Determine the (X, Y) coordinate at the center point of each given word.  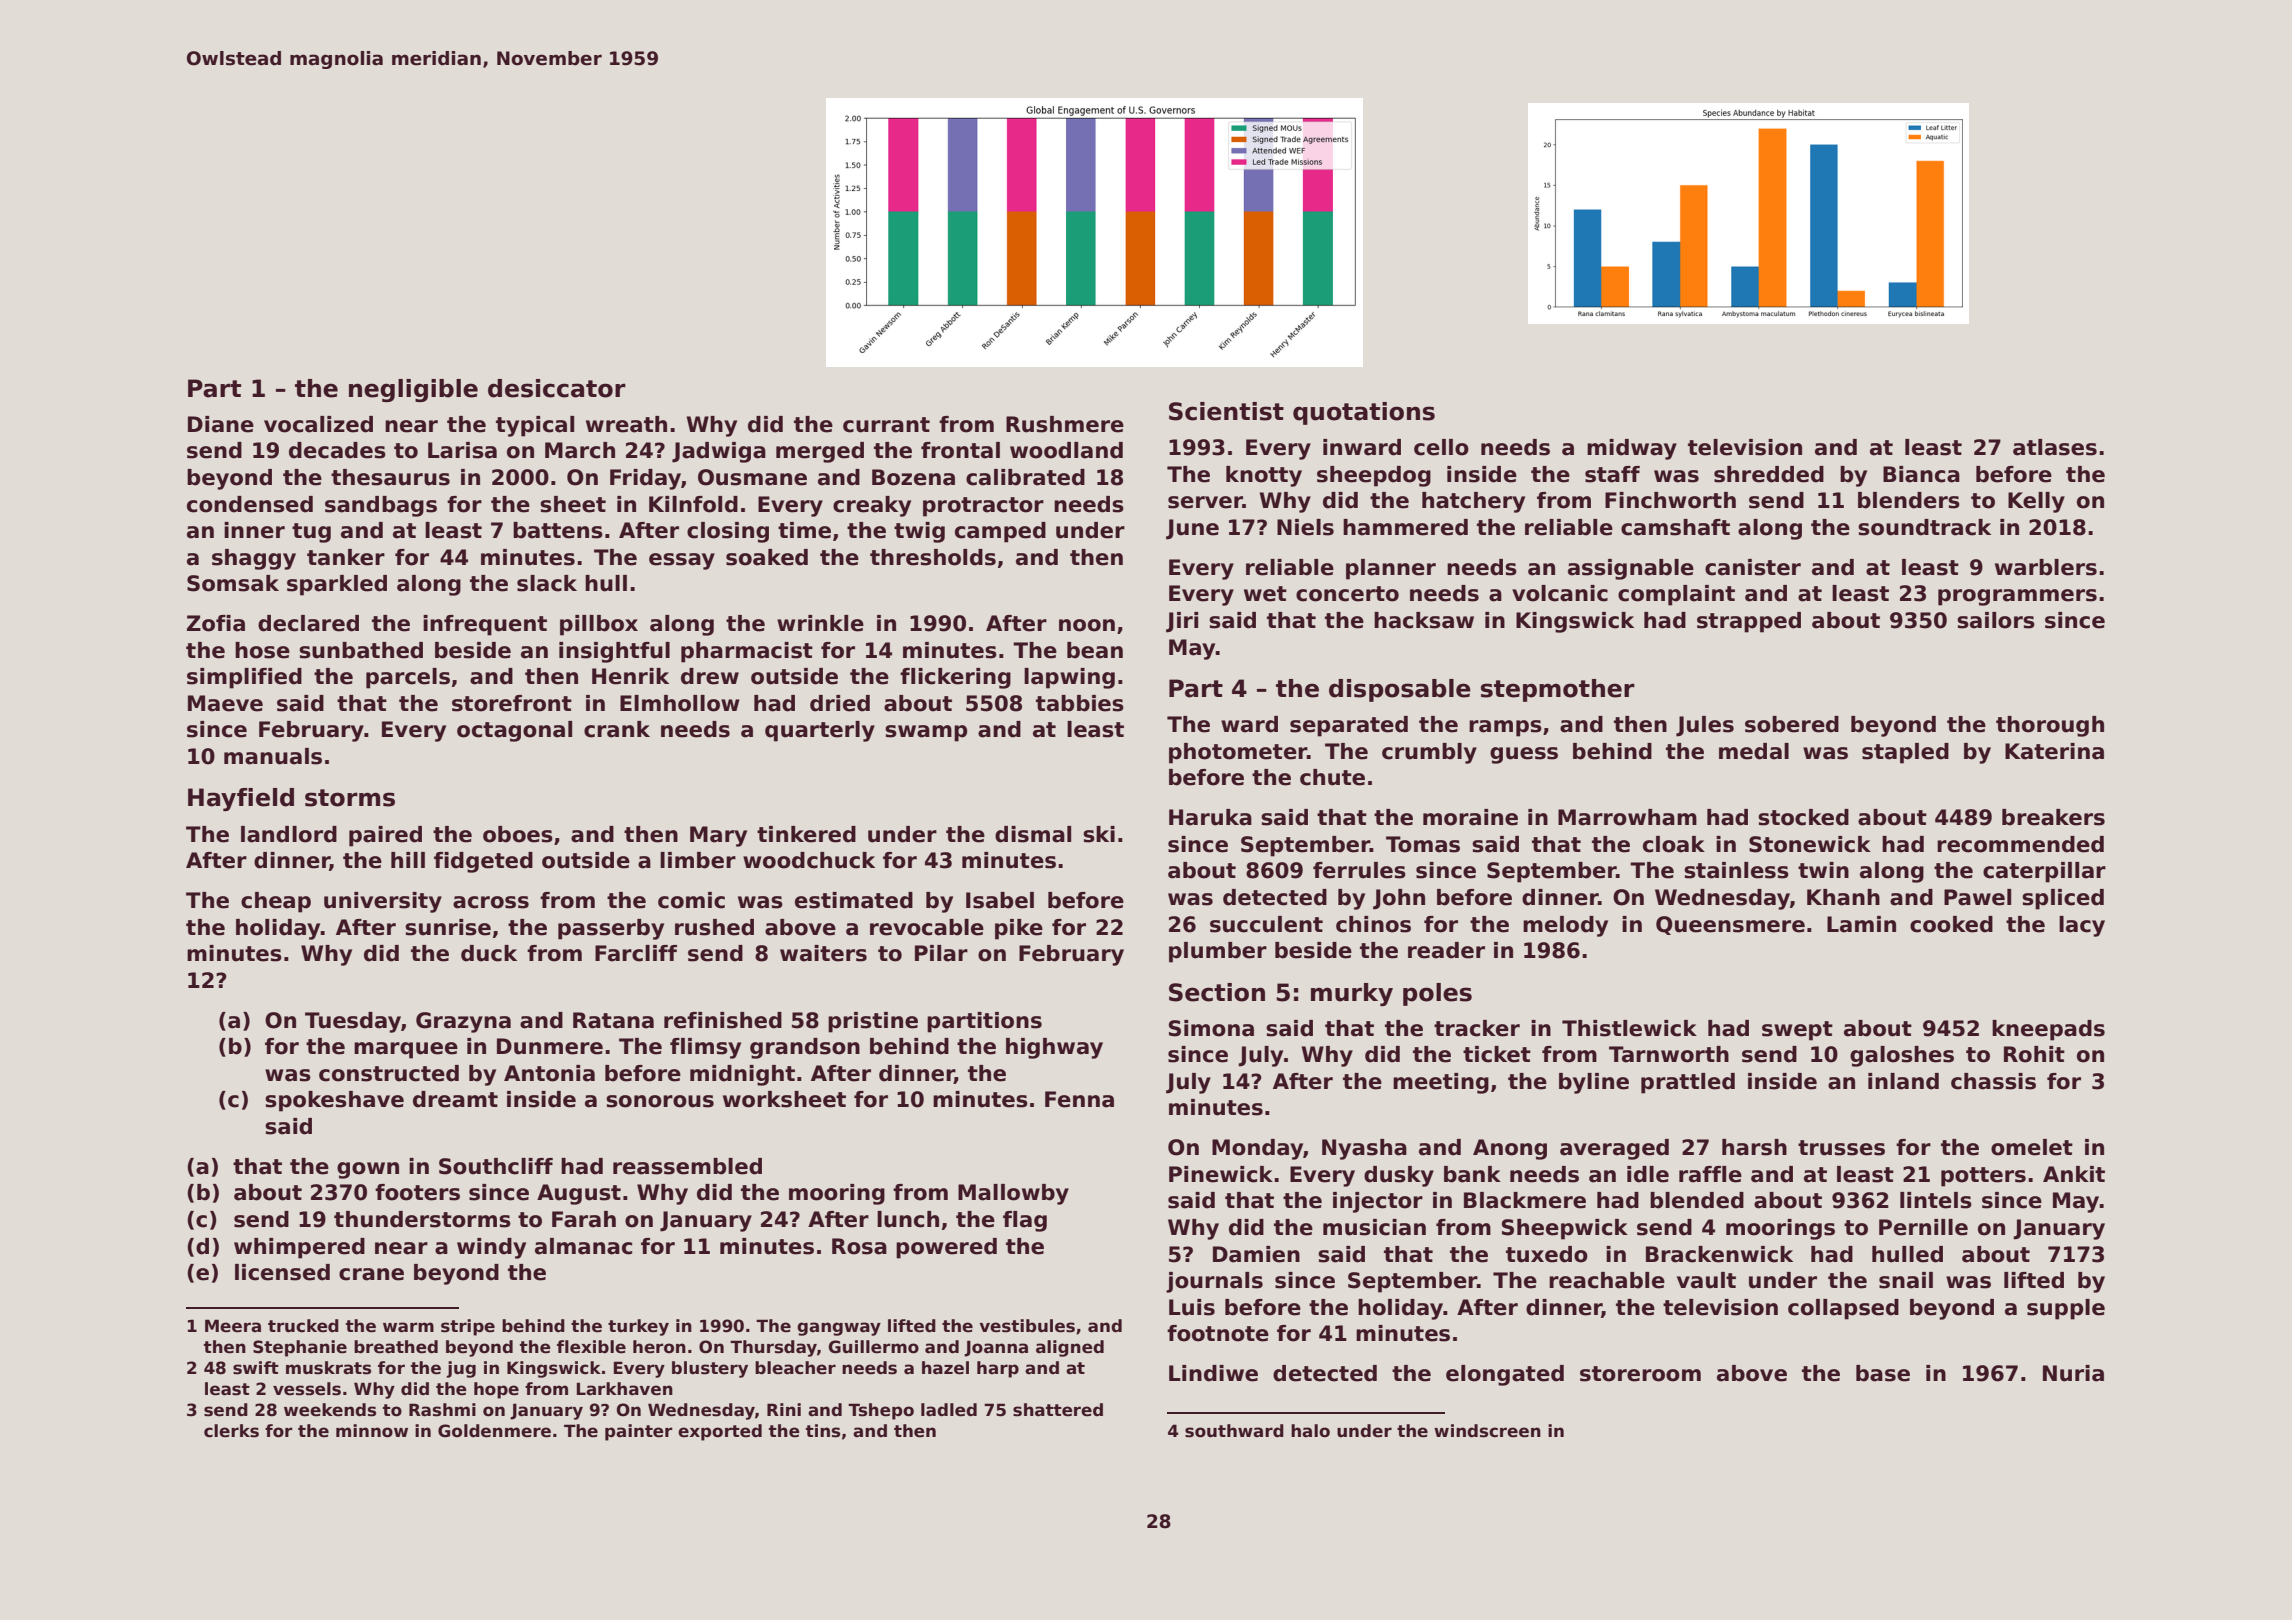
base (1883, 1373)
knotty (1264, 476)
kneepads (2048, 1030)
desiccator (557, 388)
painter (639, 1432)
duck (489, 953)
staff (1612, 474)
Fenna (1079, 1099)
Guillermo (873, 1347)
